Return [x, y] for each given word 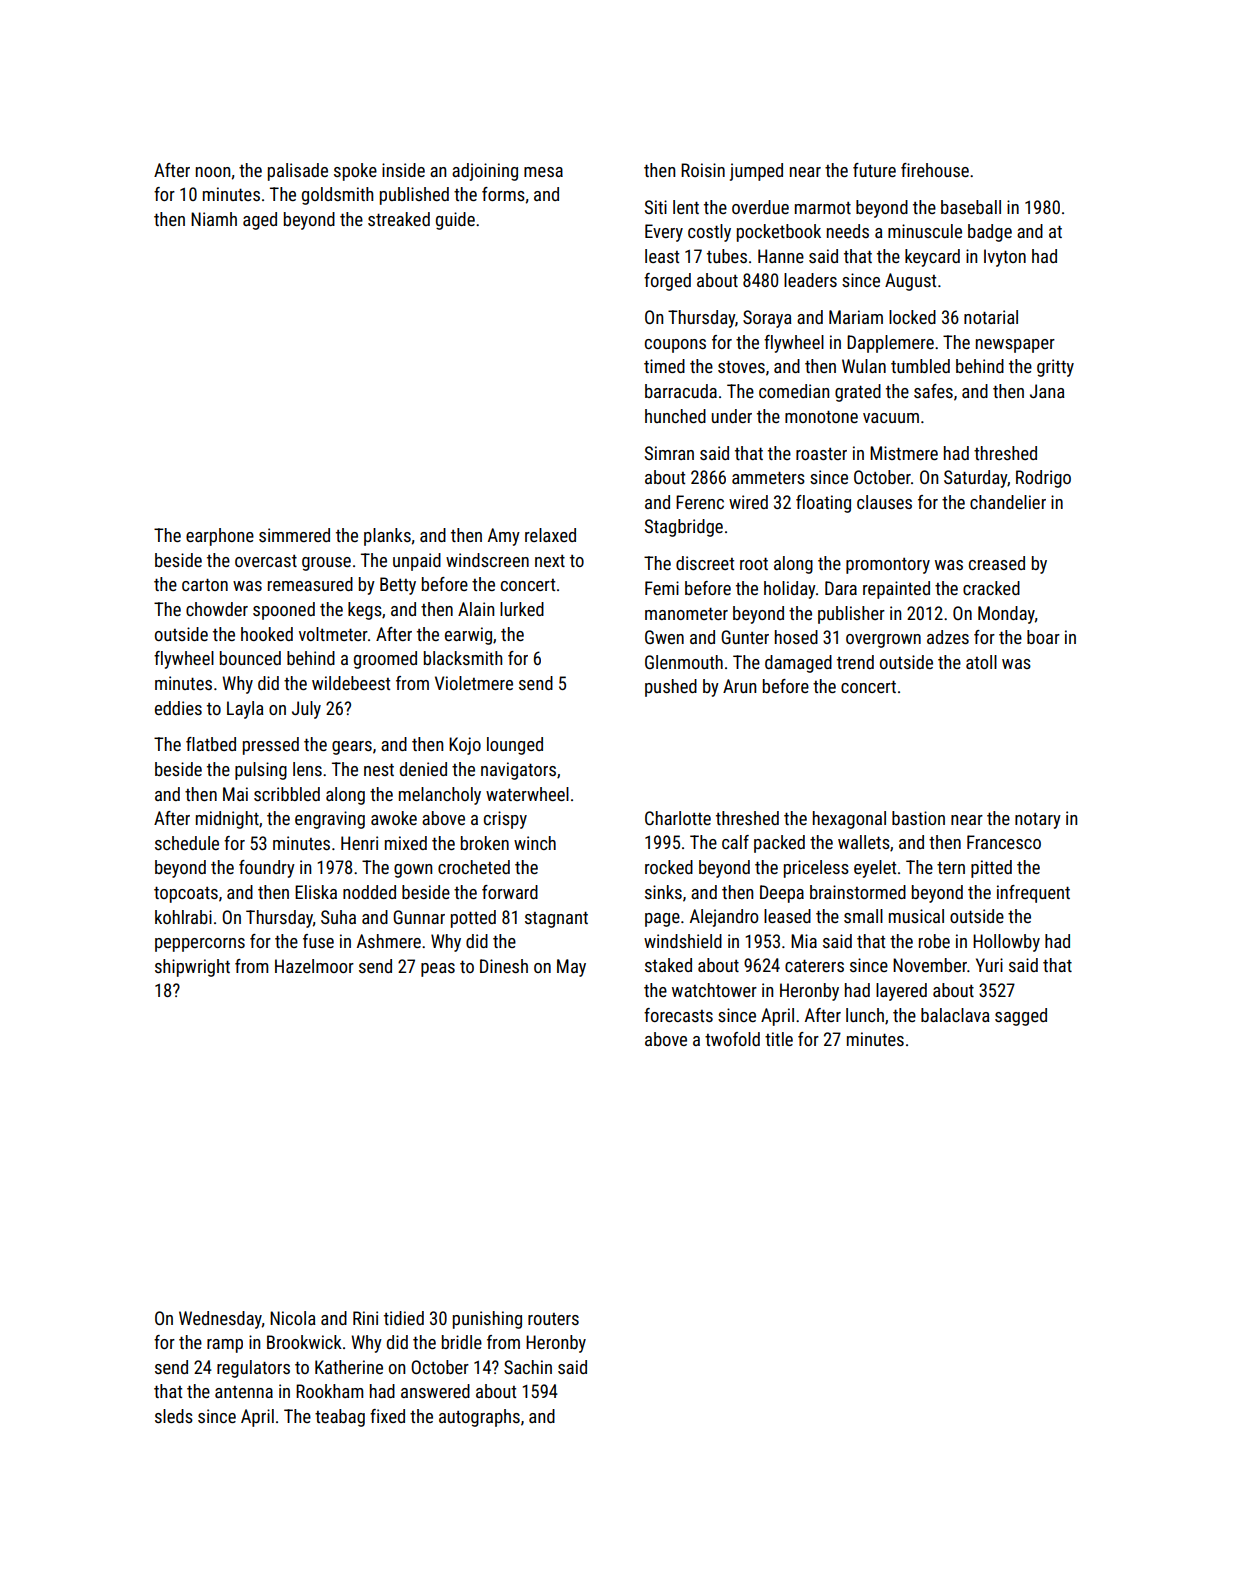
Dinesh [504, 966]
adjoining [485, 172]
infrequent [1033, 894]
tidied [404, 1318]
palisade [298, 172]
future [874, 170]
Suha [338, 917]
